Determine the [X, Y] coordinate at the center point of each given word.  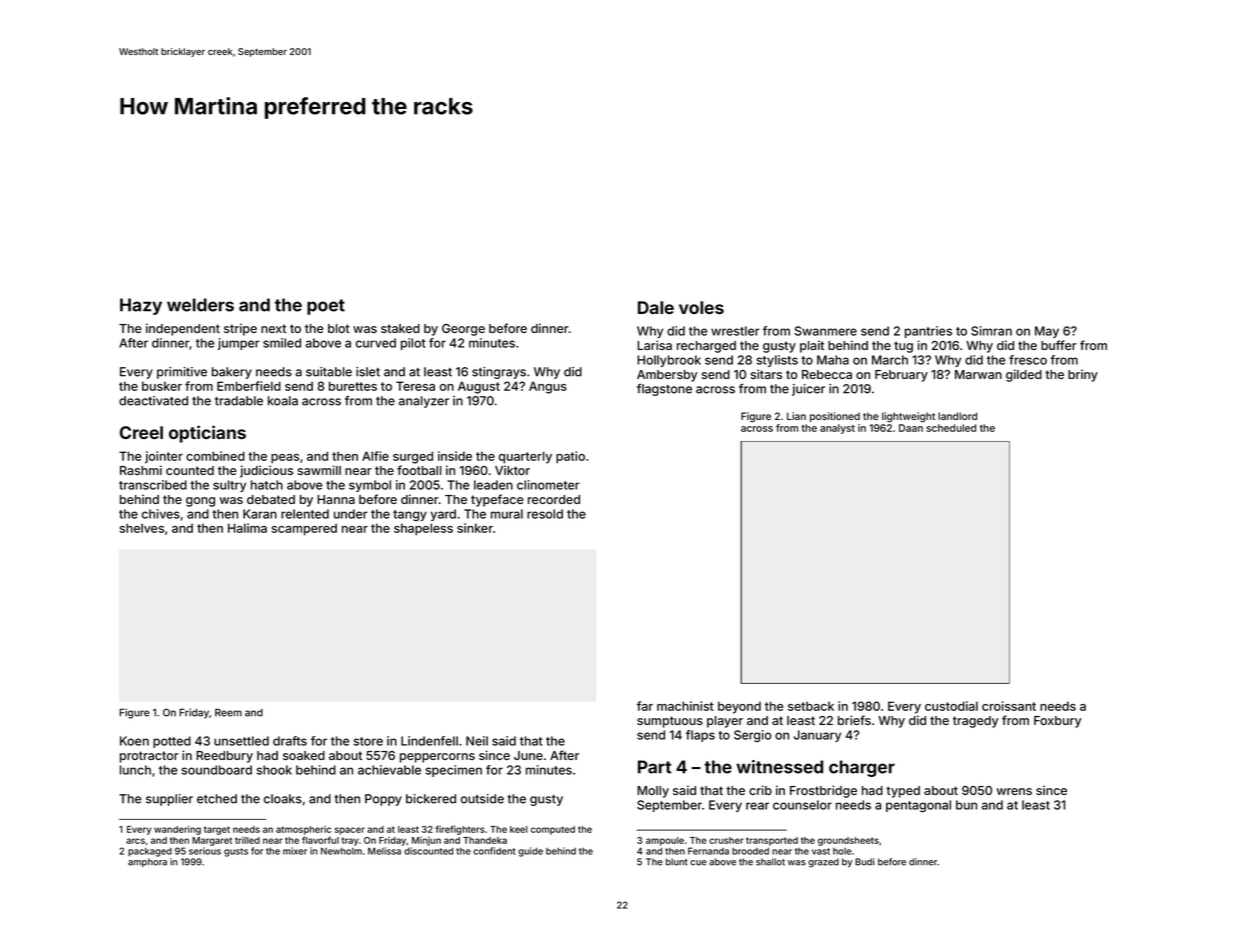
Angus [548, 387]
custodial [951, 706]
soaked [304, 755]
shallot [770, 862]
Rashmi [141, 470]
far [645, 706]
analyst [837, 429]
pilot [413, 344]
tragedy [975, 722]
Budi [865, 862]
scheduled [951, 428]
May [1047, 332]
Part [654, 767]
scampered [304, 529]
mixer [295, 851]
